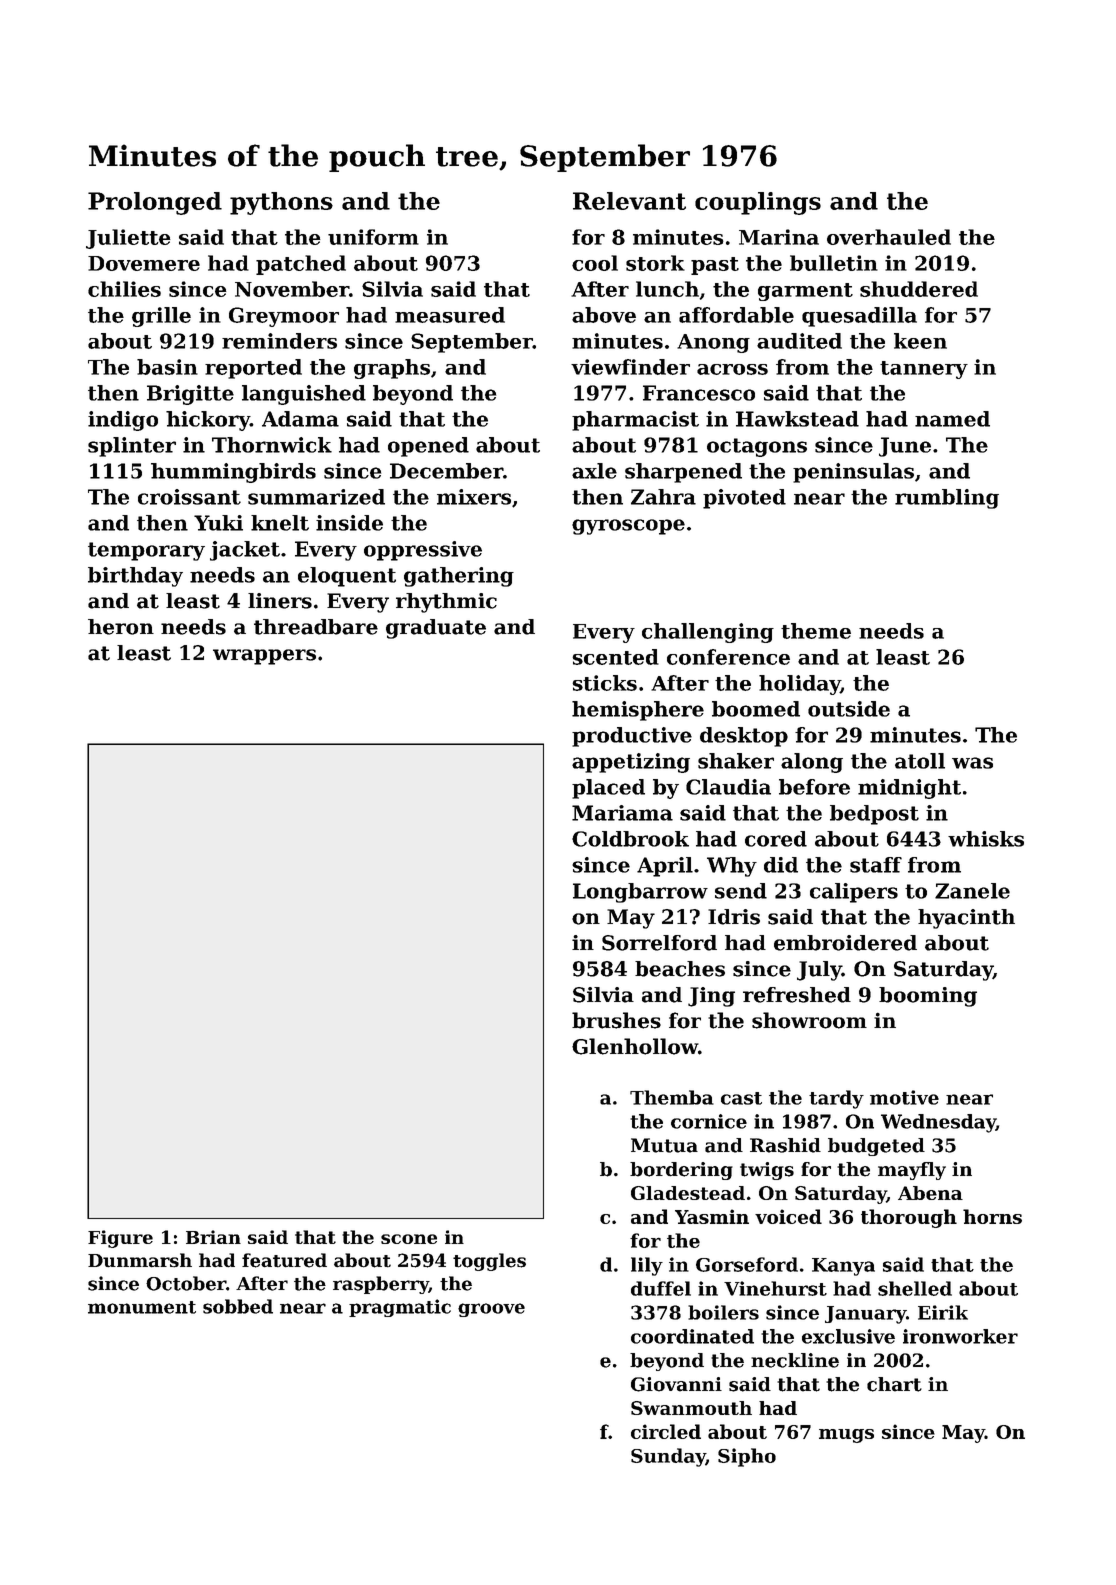  Describe the element at coordinates (155, 203) in the screenshot. I see `Prolonged` at that location.
